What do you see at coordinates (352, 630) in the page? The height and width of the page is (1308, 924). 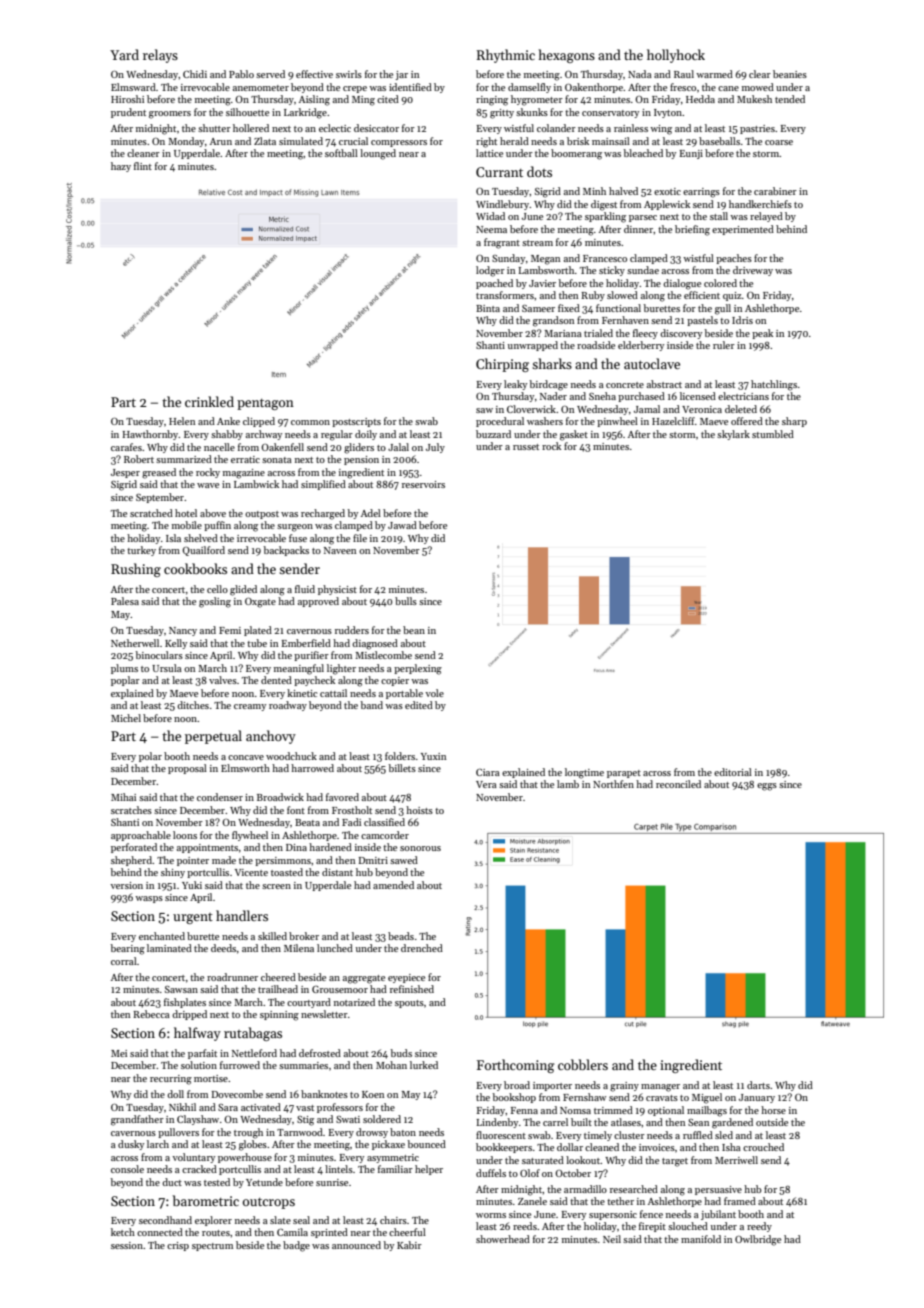 I see `rudders` at bounding box center [352, 630].
